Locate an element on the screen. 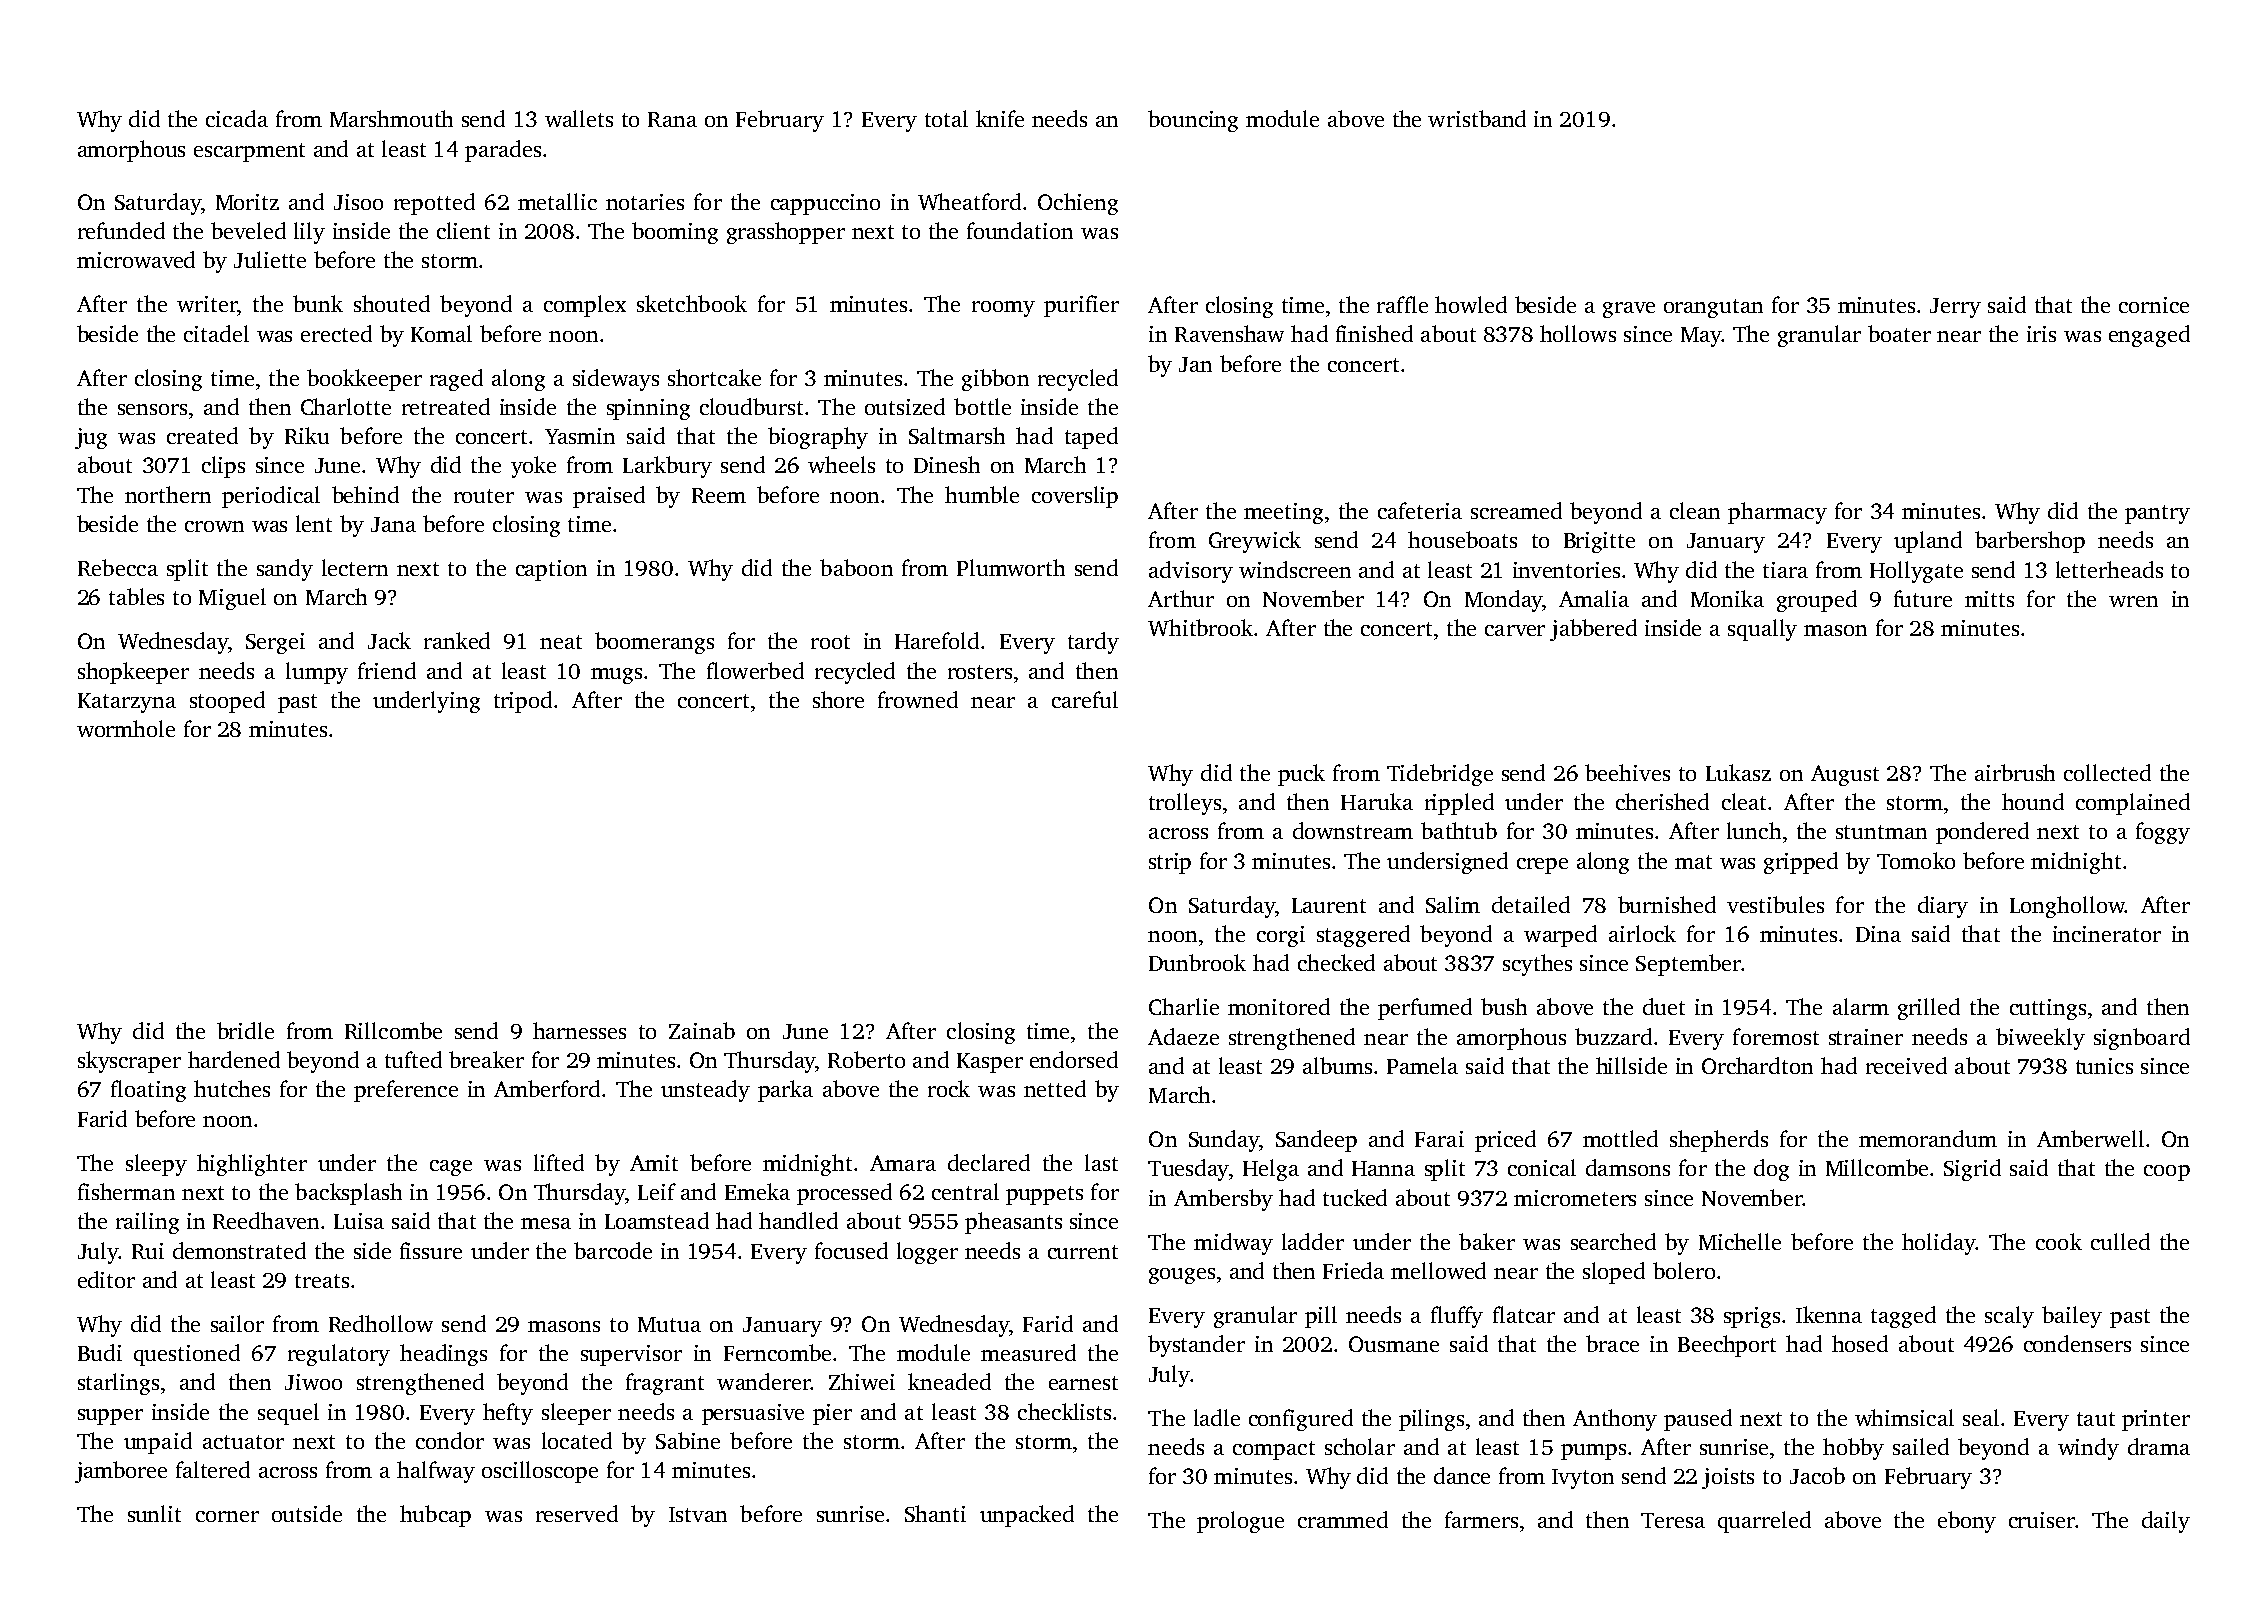 This screenshot has width=2267, height=1603. client is located at coordinates (463, 230).
